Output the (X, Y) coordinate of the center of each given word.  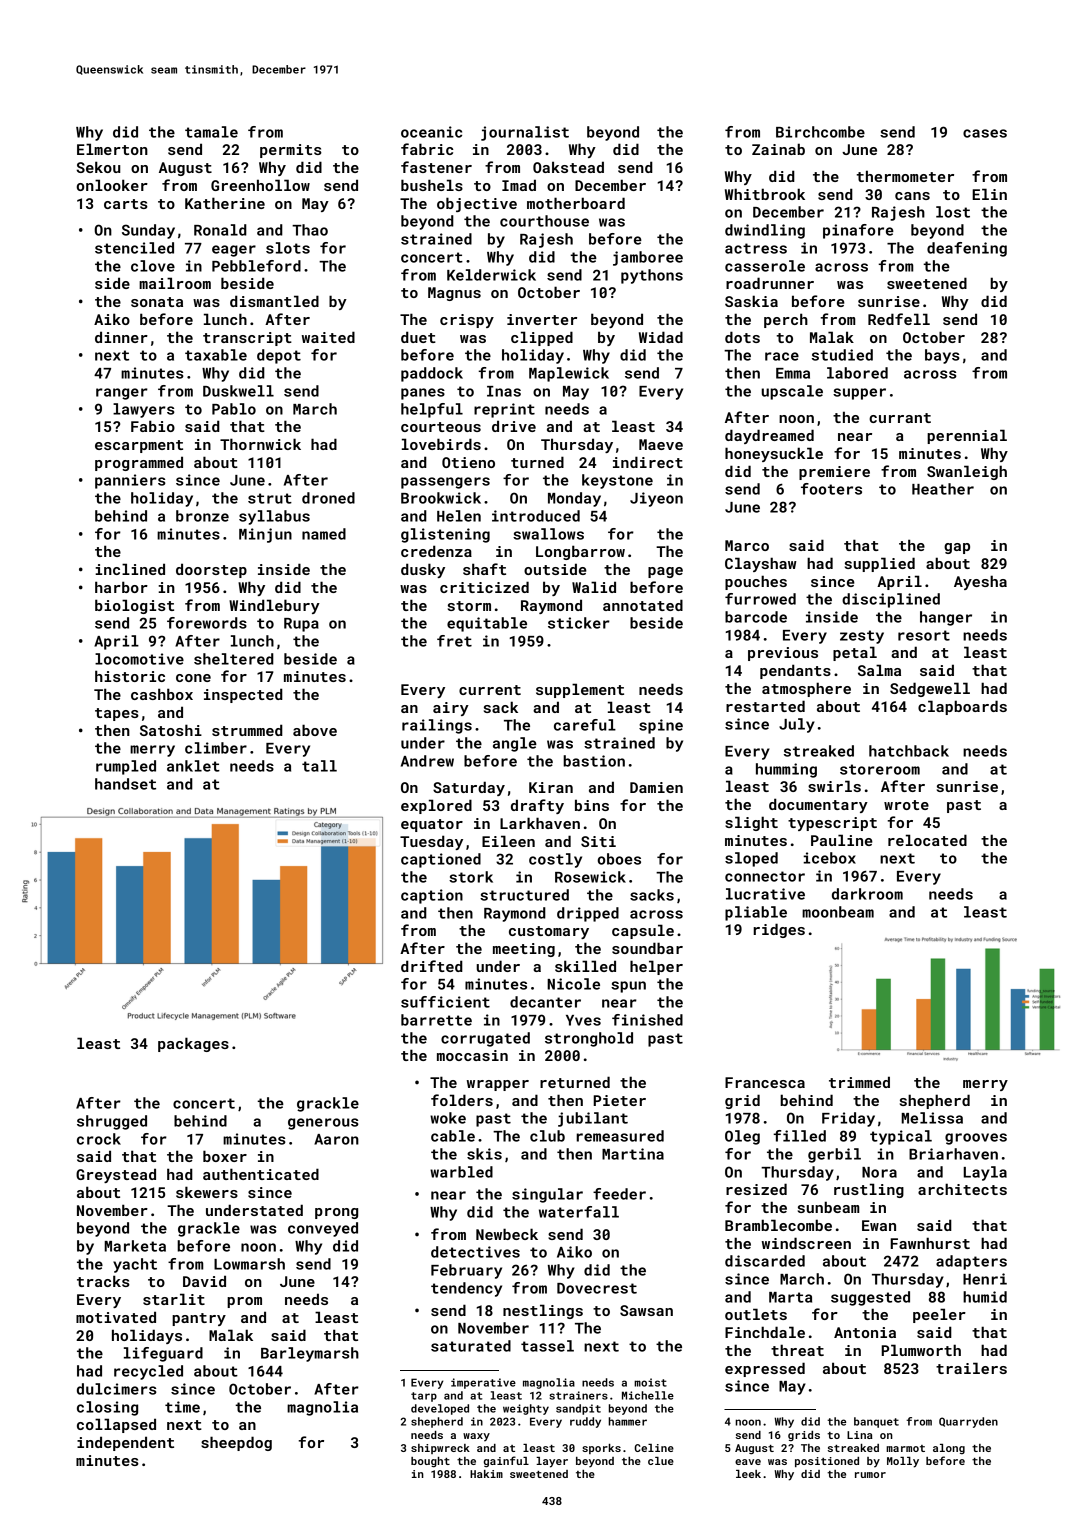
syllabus (274, 517)
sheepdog (236, 1443)
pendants (795, 671)
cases (985, 133)
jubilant (593, 1119)
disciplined (891, 600)
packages (193, 1044)
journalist (525, 133)
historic (130, 676)
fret (454, 641)
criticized (484, 587)
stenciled (134, 248)
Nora (879, 1172)
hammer (627, 1421)
